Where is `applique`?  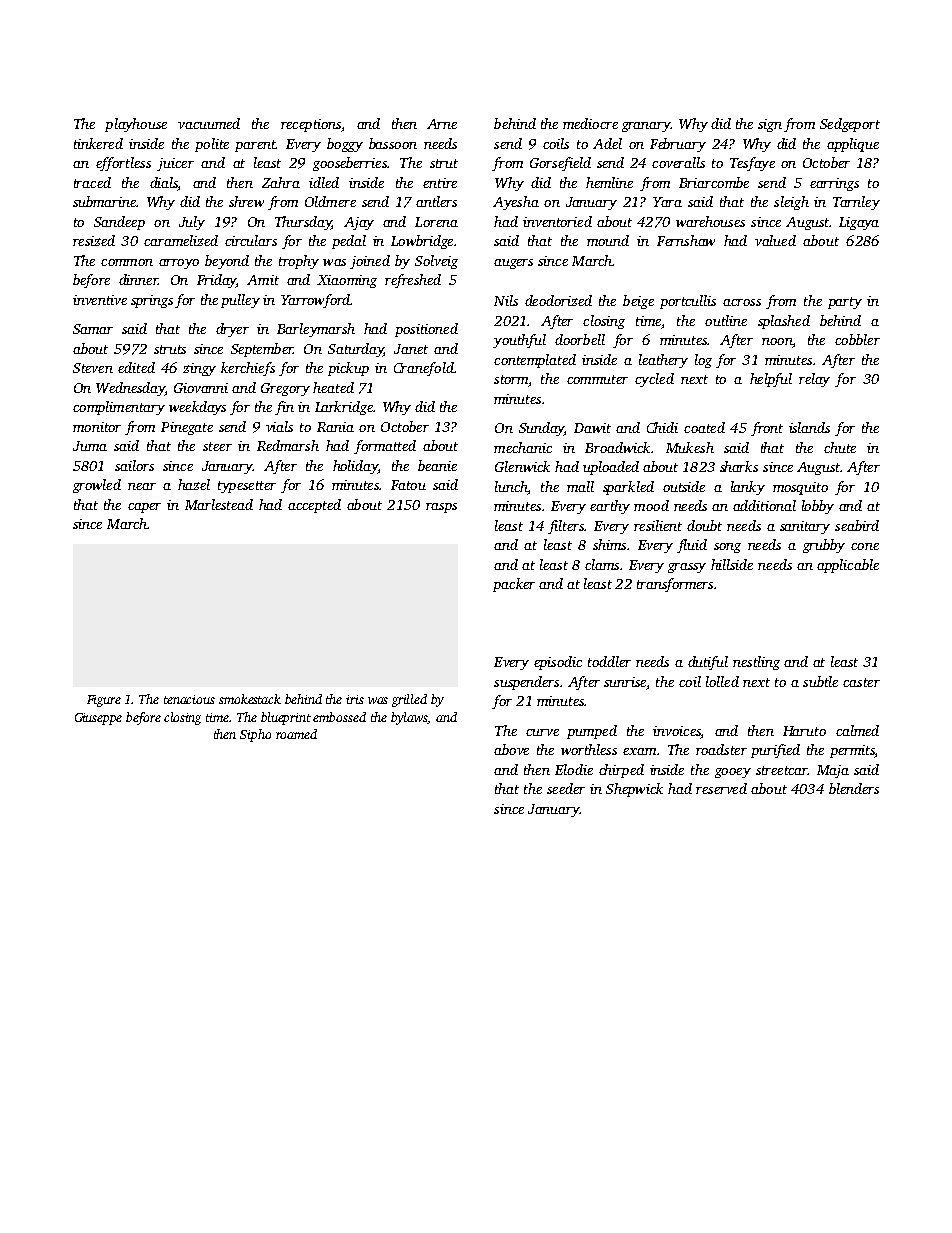
applique is located at coordinates (853, 145).
